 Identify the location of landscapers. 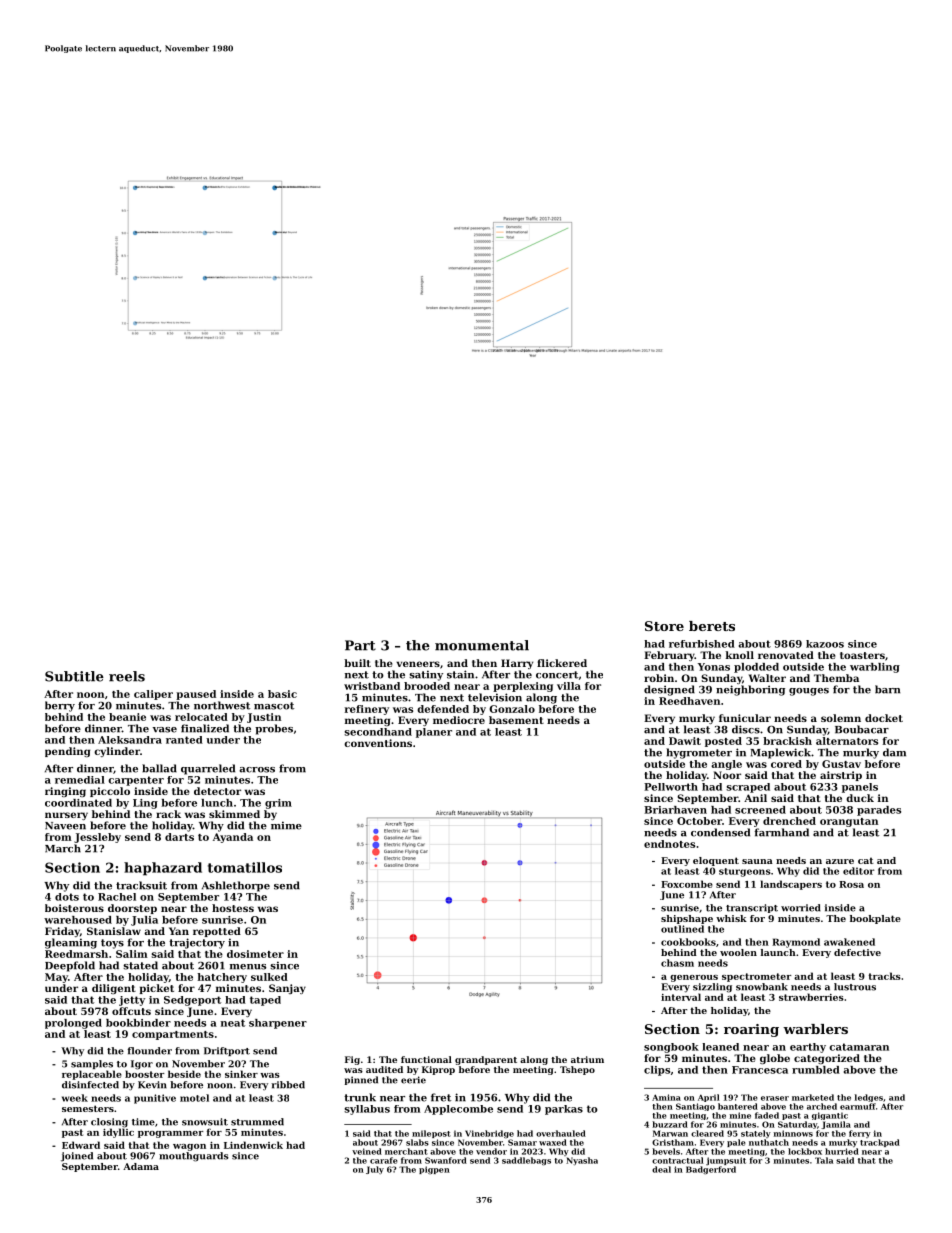
(791, 885).
